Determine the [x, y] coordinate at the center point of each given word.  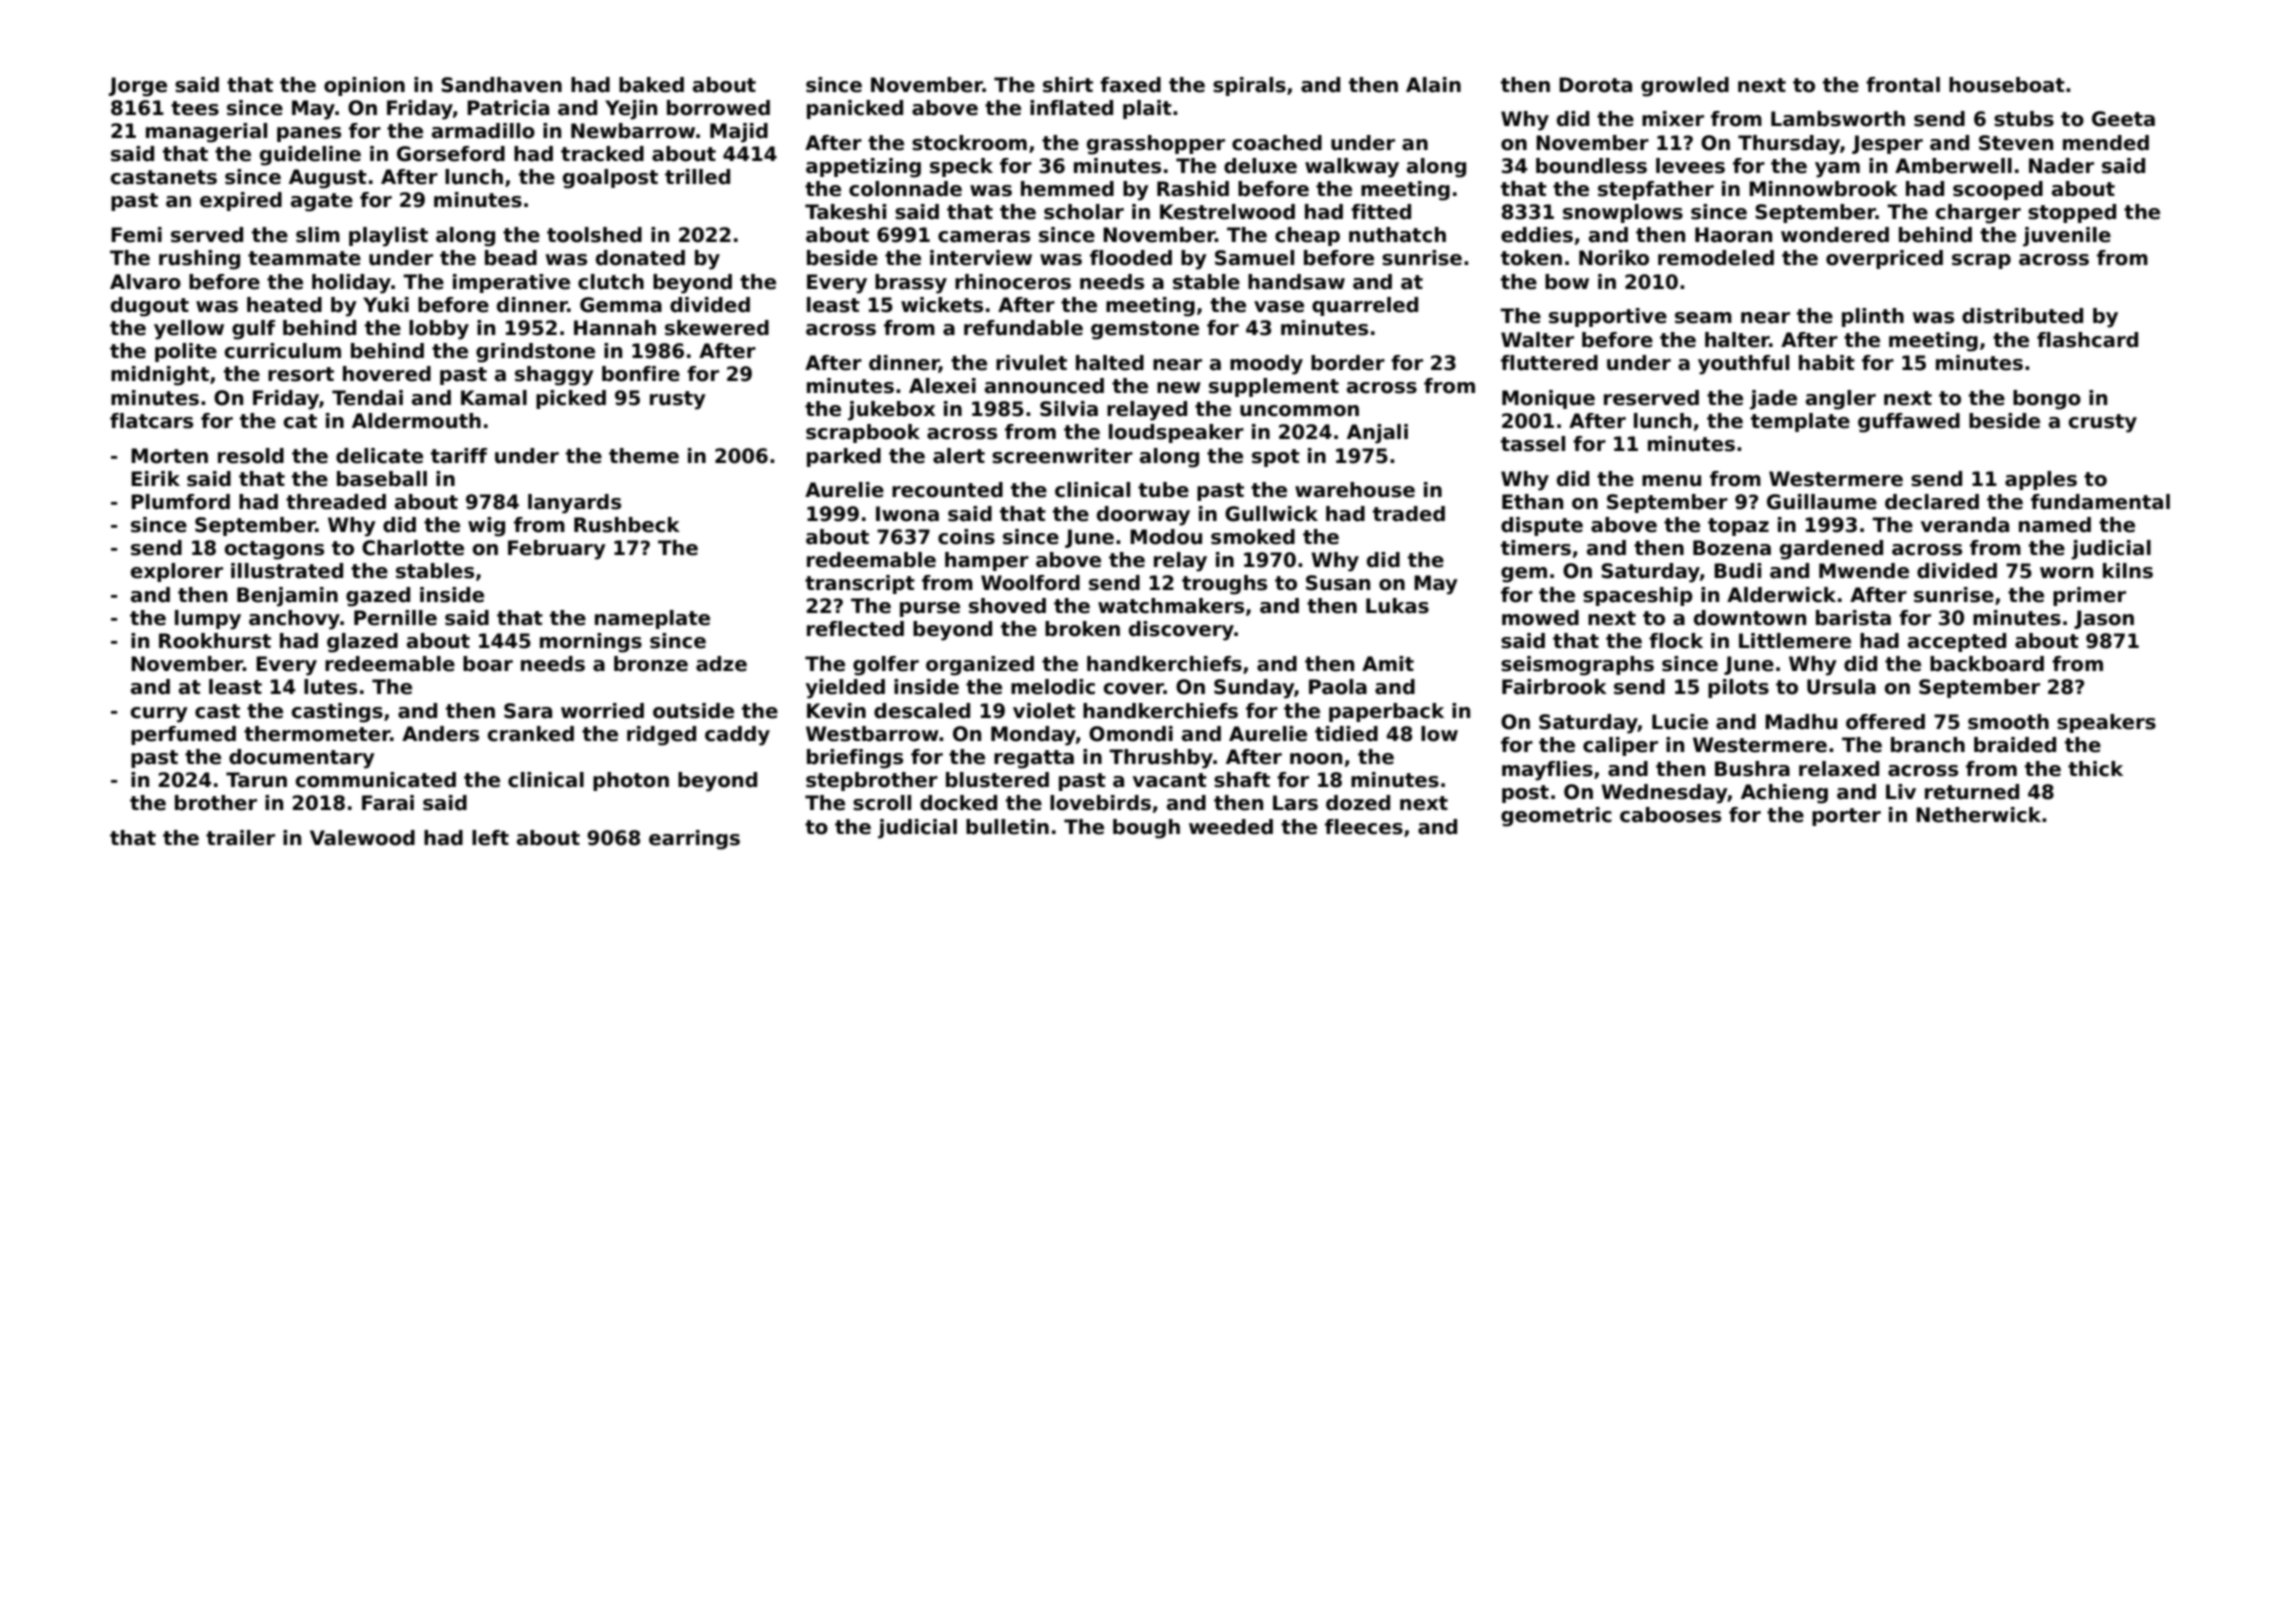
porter [1846, 817]
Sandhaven [501, 85]
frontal [1903, 85]
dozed [1358, 803]
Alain [1433, 85]
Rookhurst [215, 641]
